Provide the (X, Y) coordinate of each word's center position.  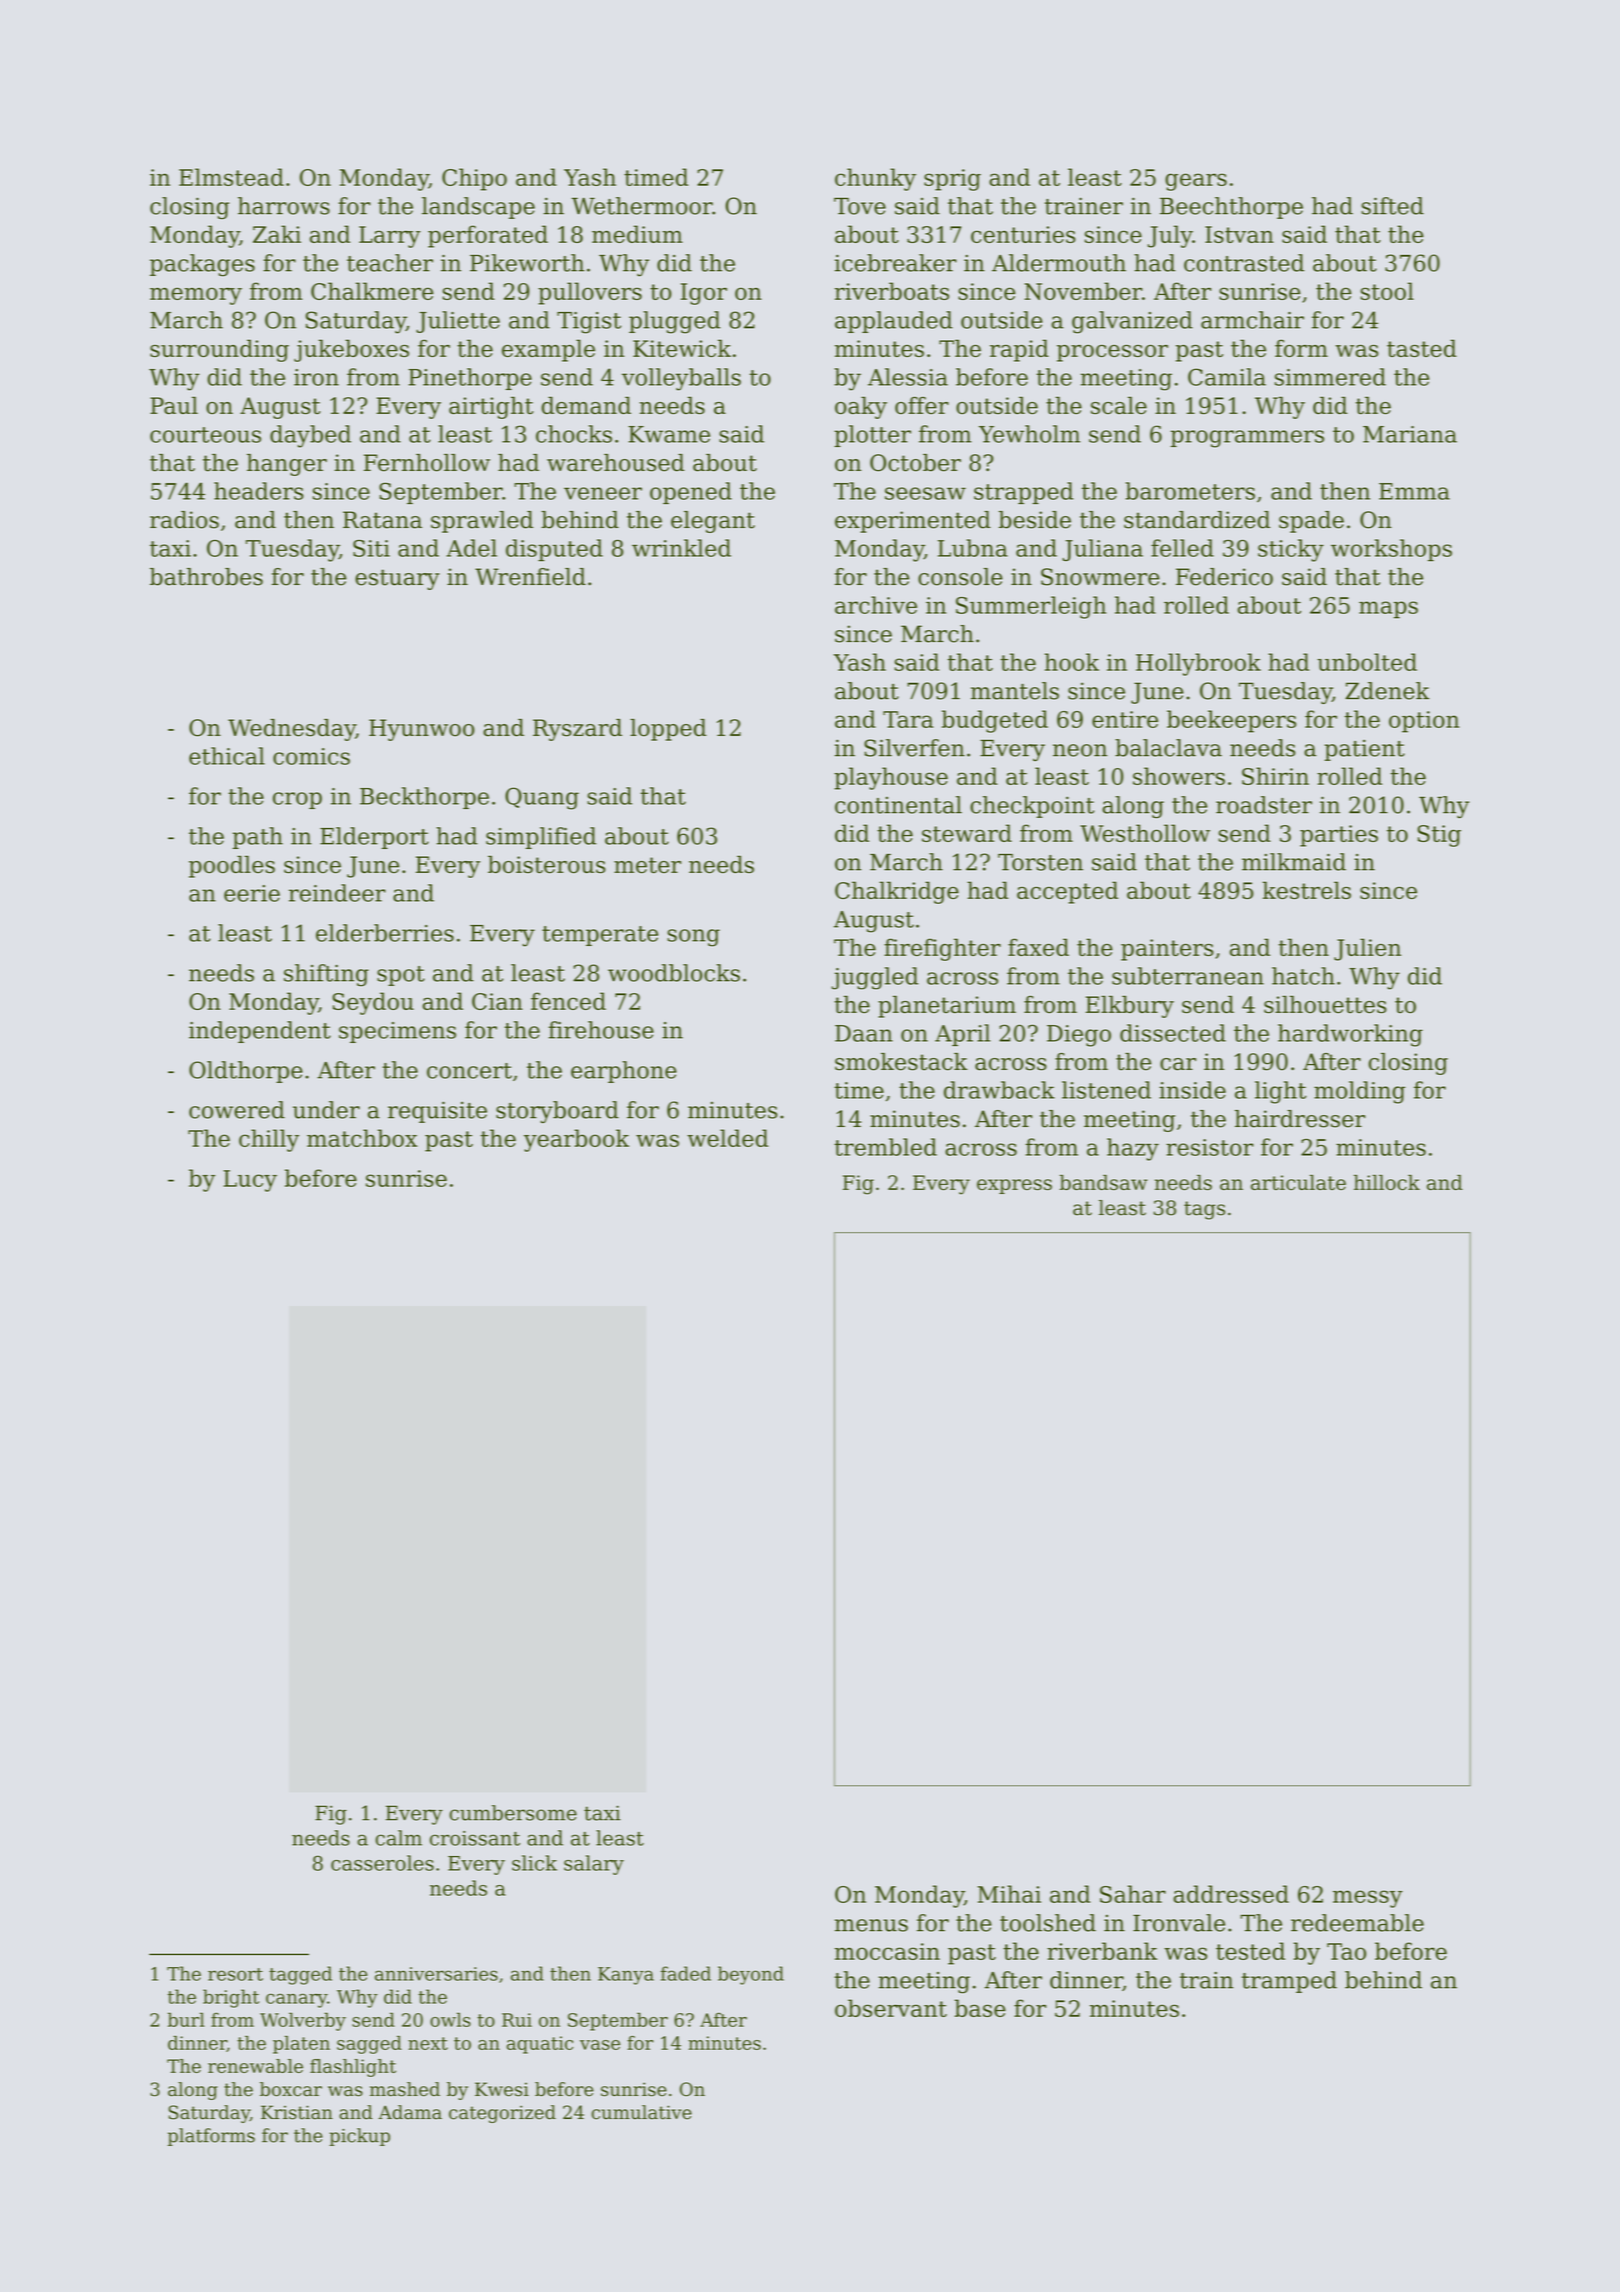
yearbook (576, 1140)
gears (1196, 182)
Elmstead (231, 177)
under (326, 1110)
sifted (1392, 206)
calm (398, 1838)
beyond (751, 1975)
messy (1368, 1899)
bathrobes (206, 577)
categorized (502, 2114)
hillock (1387, 1182)
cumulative (642, 2112)
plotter (872, 436)
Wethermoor (641, 206)
